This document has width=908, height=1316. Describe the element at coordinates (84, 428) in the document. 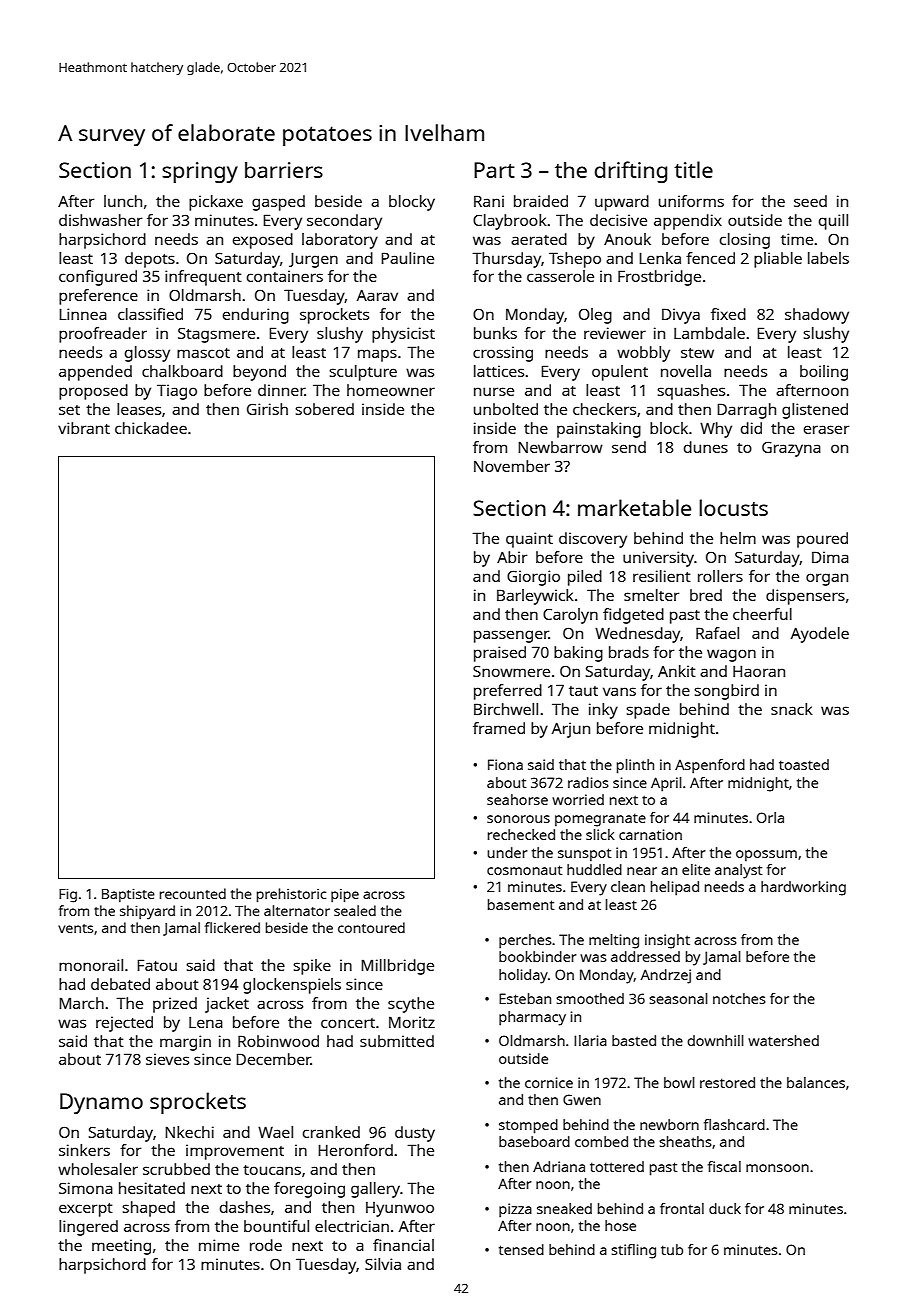

I see `vibrant` at that location.
